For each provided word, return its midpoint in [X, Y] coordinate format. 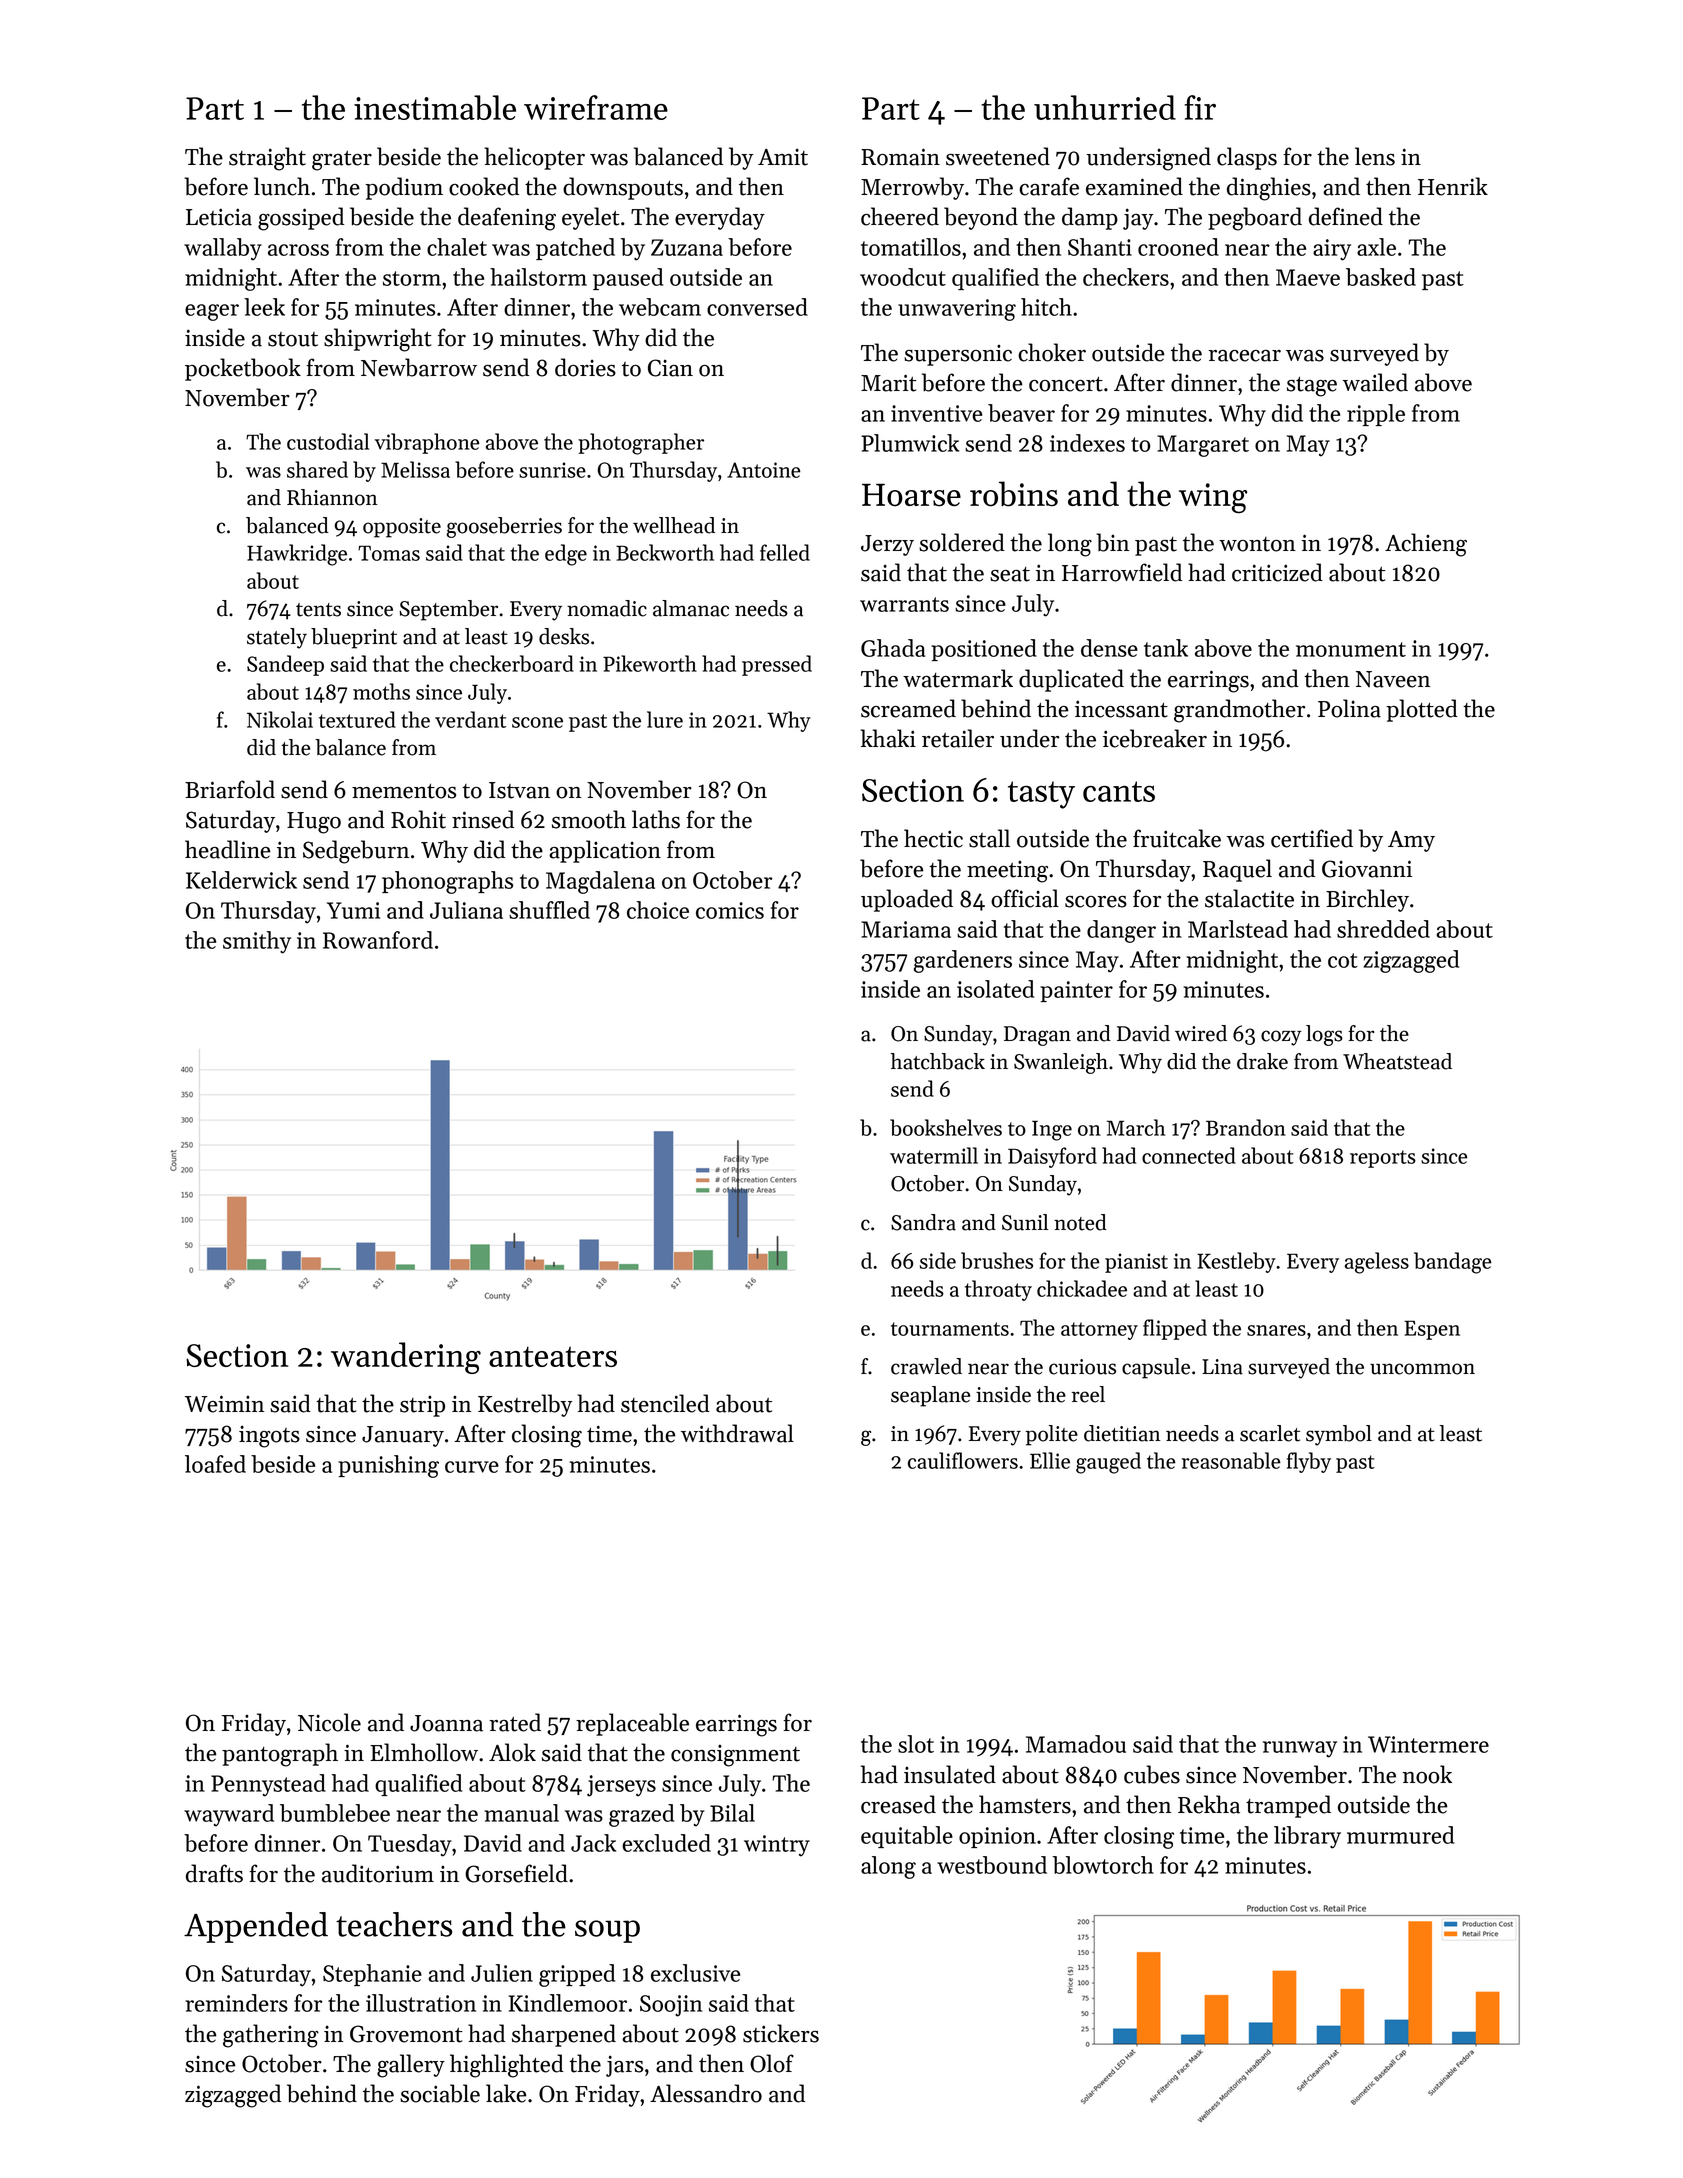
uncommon [1422, 1369]
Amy [1411, 841]
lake [506, 2093]
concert [1066, 384]
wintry [777, 1846]
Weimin [224, 1404]
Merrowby [912, 188]
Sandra [923, 1222]
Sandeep [285, 665]
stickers [781, 2033]
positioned [984, 650]
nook [1427, 1774]
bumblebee [335, 1813]
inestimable [435, 107]
